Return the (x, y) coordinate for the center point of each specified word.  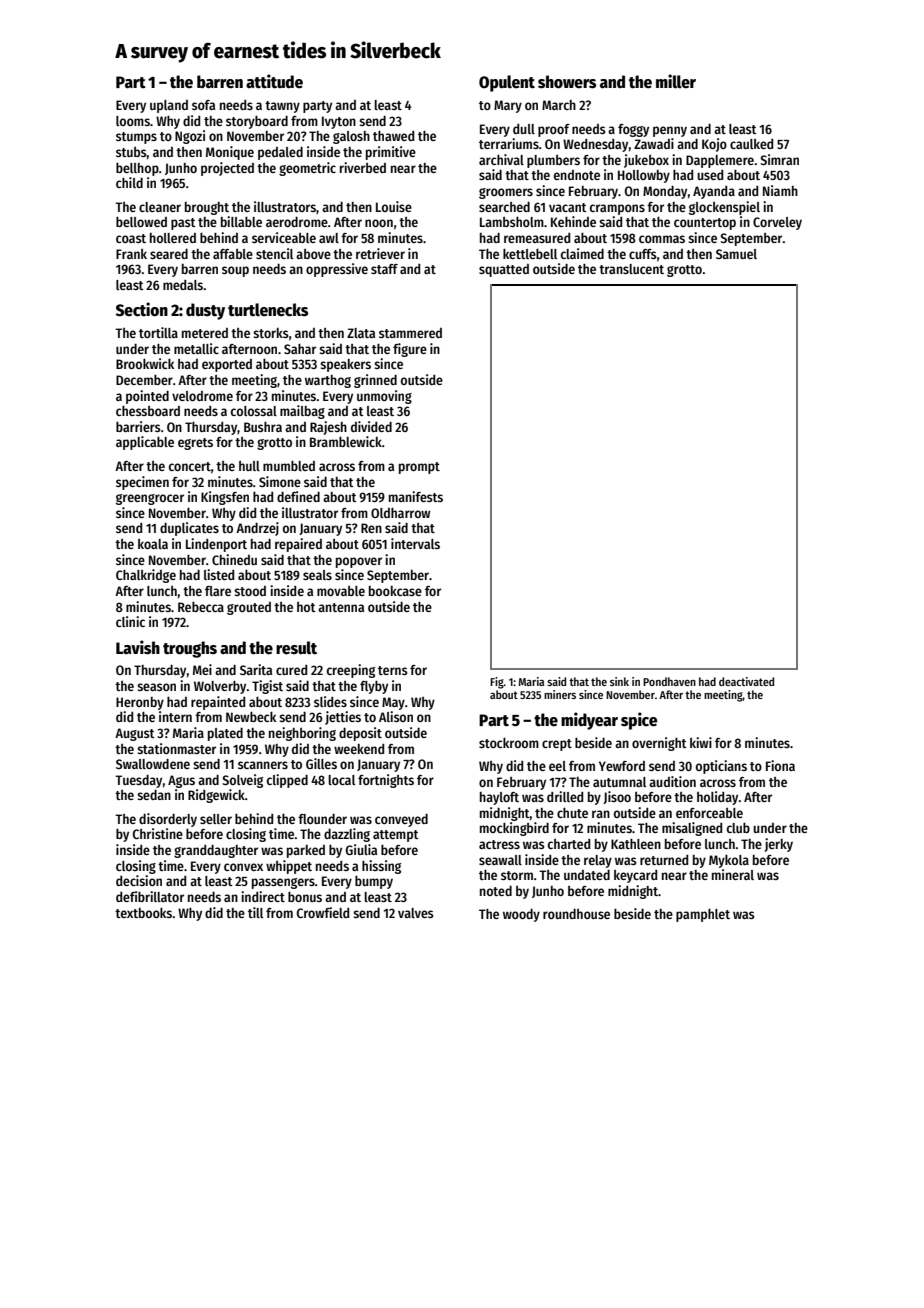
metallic (196, 348)
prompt (419, 468)
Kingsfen (225, 498)
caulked (751, 144)
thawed (393, 136)
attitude (274, 81)
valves (416, 913)
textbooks (143, 913)
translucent (631, 269)
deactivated (746, 681)
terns (393, 670)
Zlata (361, 333)
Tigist (267, 687)
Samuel (736, 254)
